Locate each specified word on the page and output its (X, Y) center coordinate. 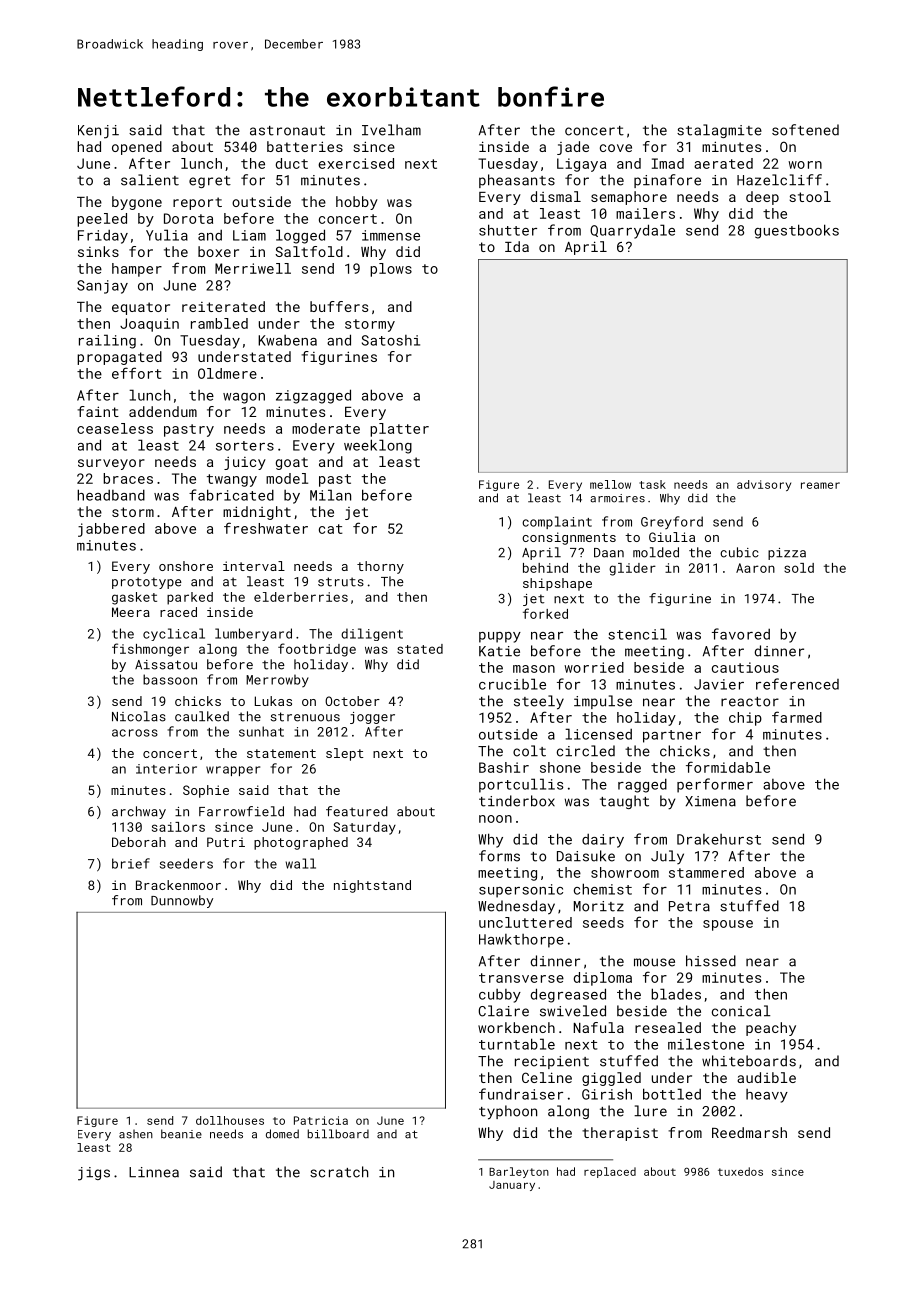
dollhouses (230, 1120)
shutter (508, 230)
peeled (102, 220)
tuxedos (740, 1171)
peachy (771, 1029)
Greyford (672, 522)
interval (254, 566)
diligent (372, 634)
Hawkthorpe (521, 941)
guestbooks (797, 231)
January (512, 1186)
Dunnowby (182, 901)
